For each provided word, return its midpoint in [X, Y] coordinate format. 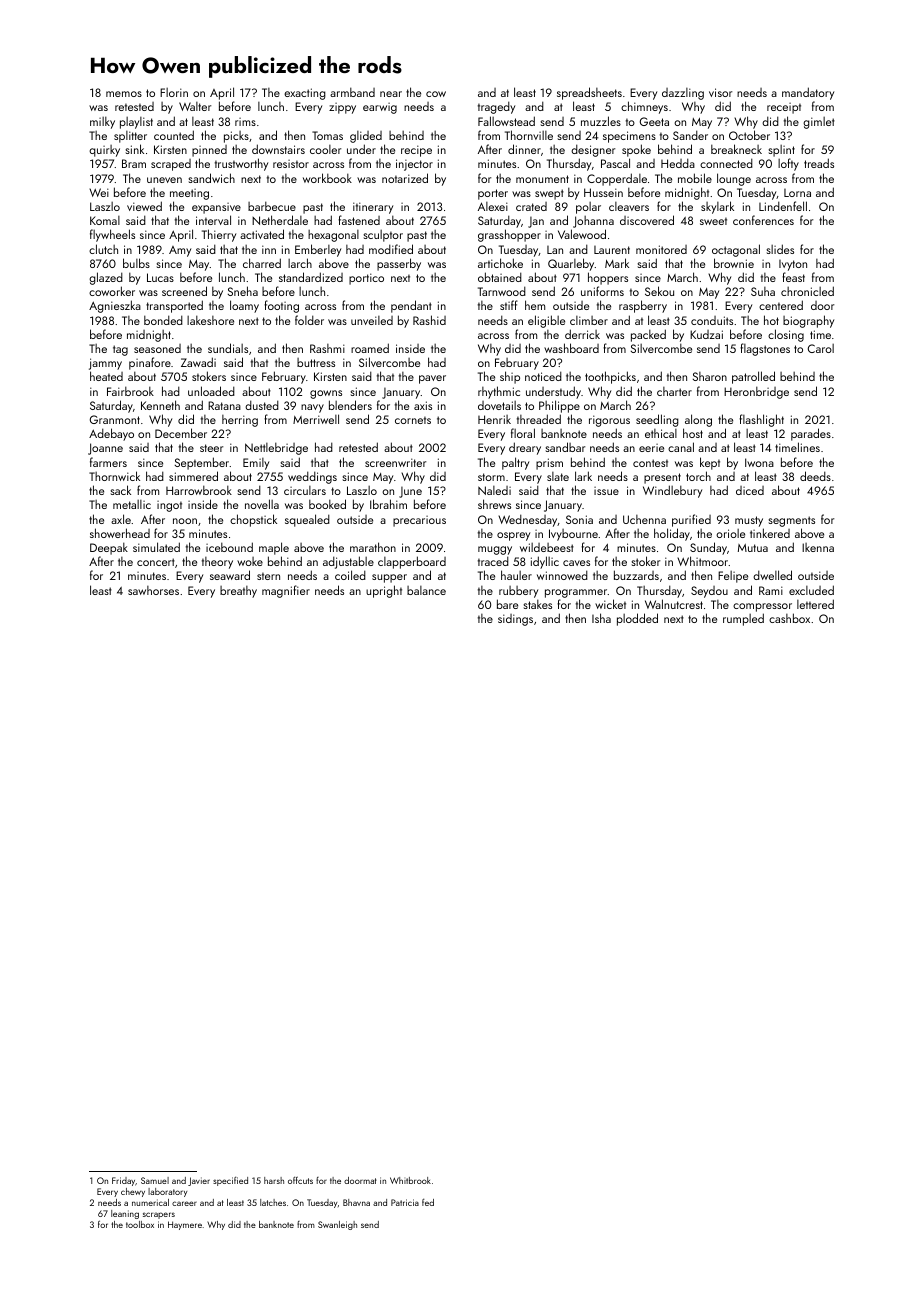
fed [428, 1202]
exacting [305, 94]
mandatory [808, 93]
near [391, 94]
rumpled [743, 619]
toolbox [140, 1224]
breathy [238, 592]
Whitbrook [410, 1180]
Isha [601, 618]
